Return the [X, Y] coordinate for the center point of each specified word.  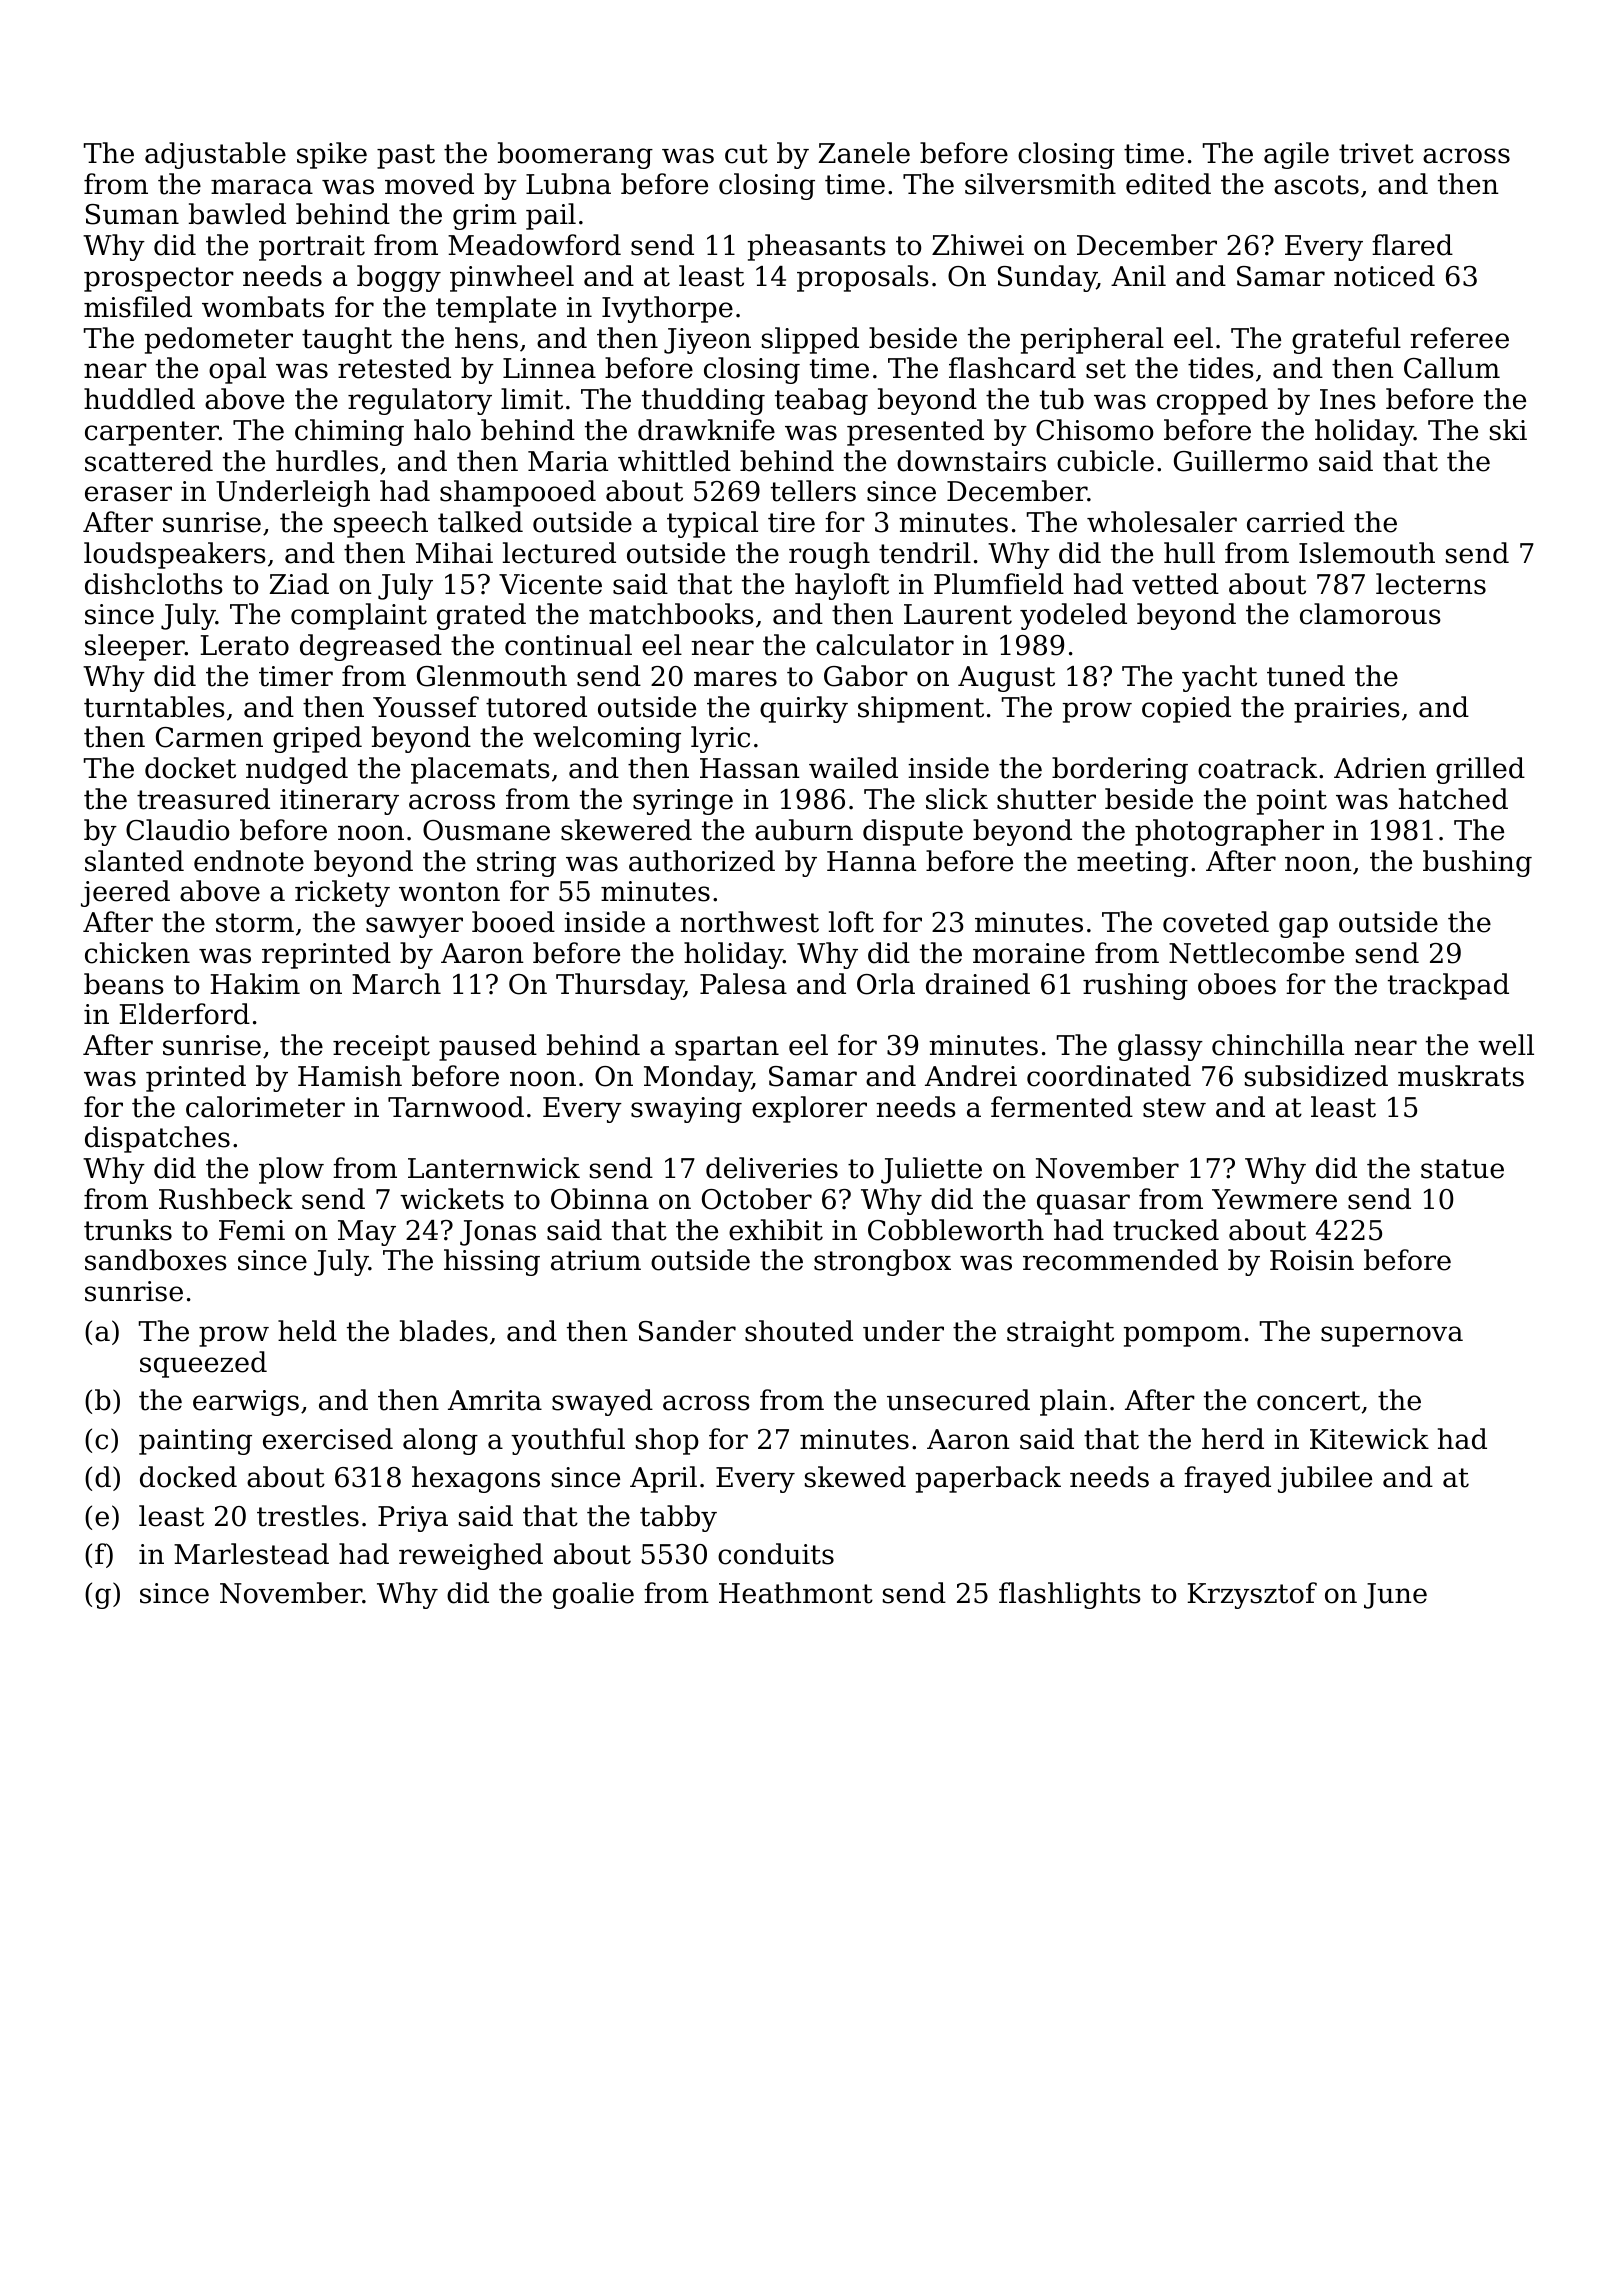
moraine [1029, 953]
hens [486, 338]
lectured [559, 553]
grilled [1480, 770]
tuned [1306, 676]
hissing [492, 1262]
